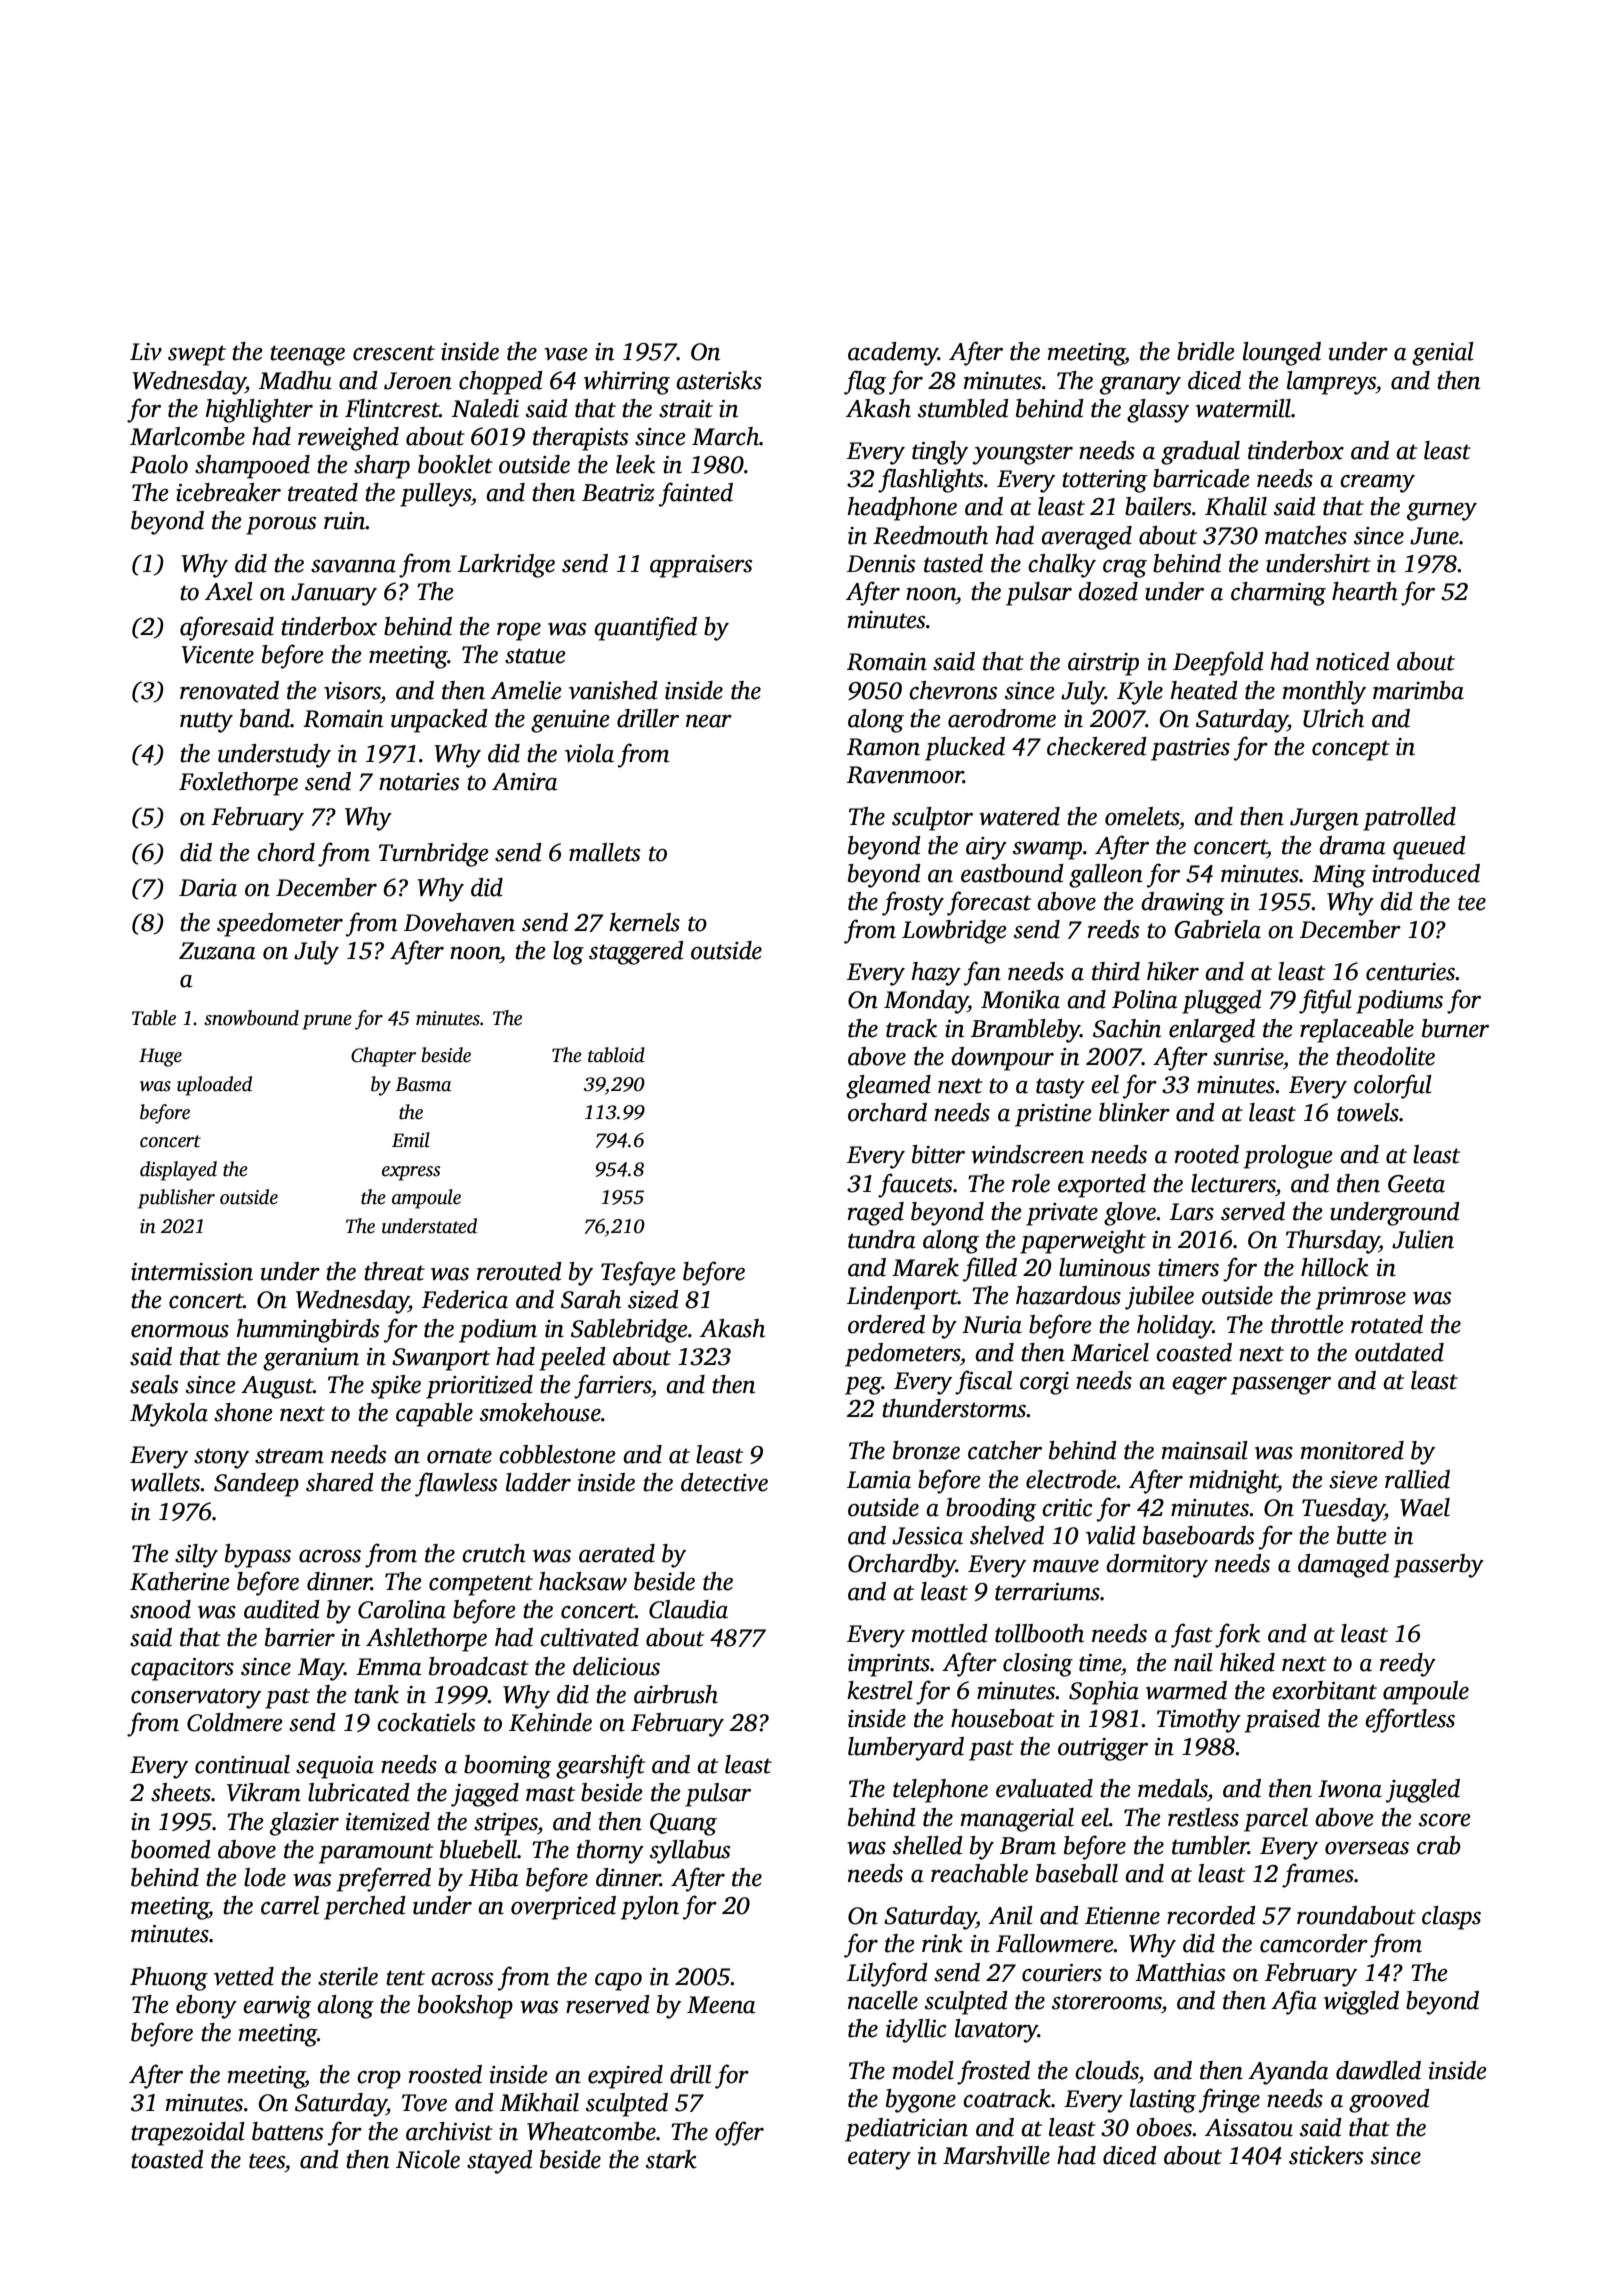  What do you see at coordinates (1443, 354) in the screenshot?
I see `genial` at bounding box center [1443, 354].
